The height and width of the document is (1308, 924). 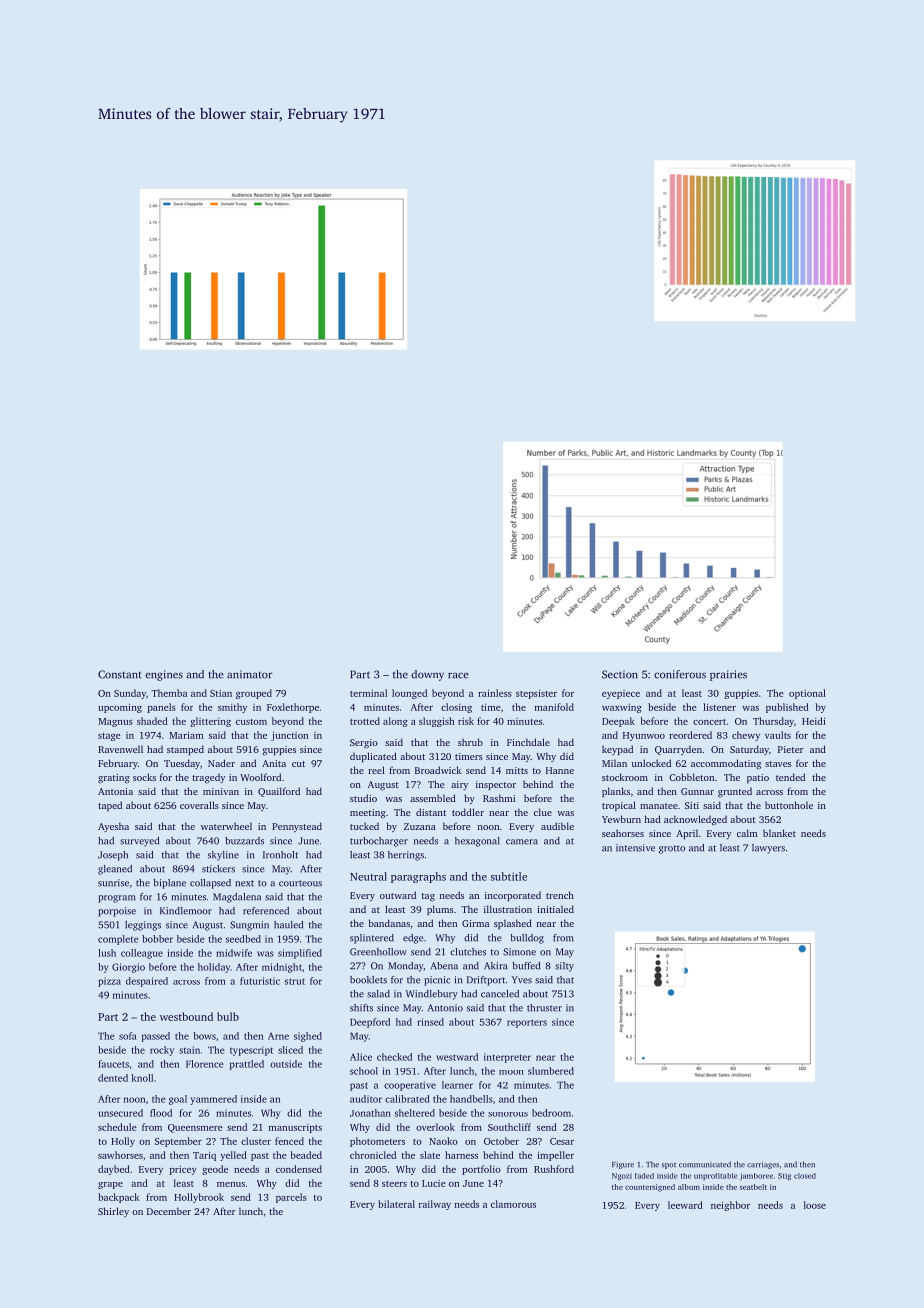 What do you see at coordinates (555, 1156) in the document?
I see `impeller` at bounding box center [555, 1156].
